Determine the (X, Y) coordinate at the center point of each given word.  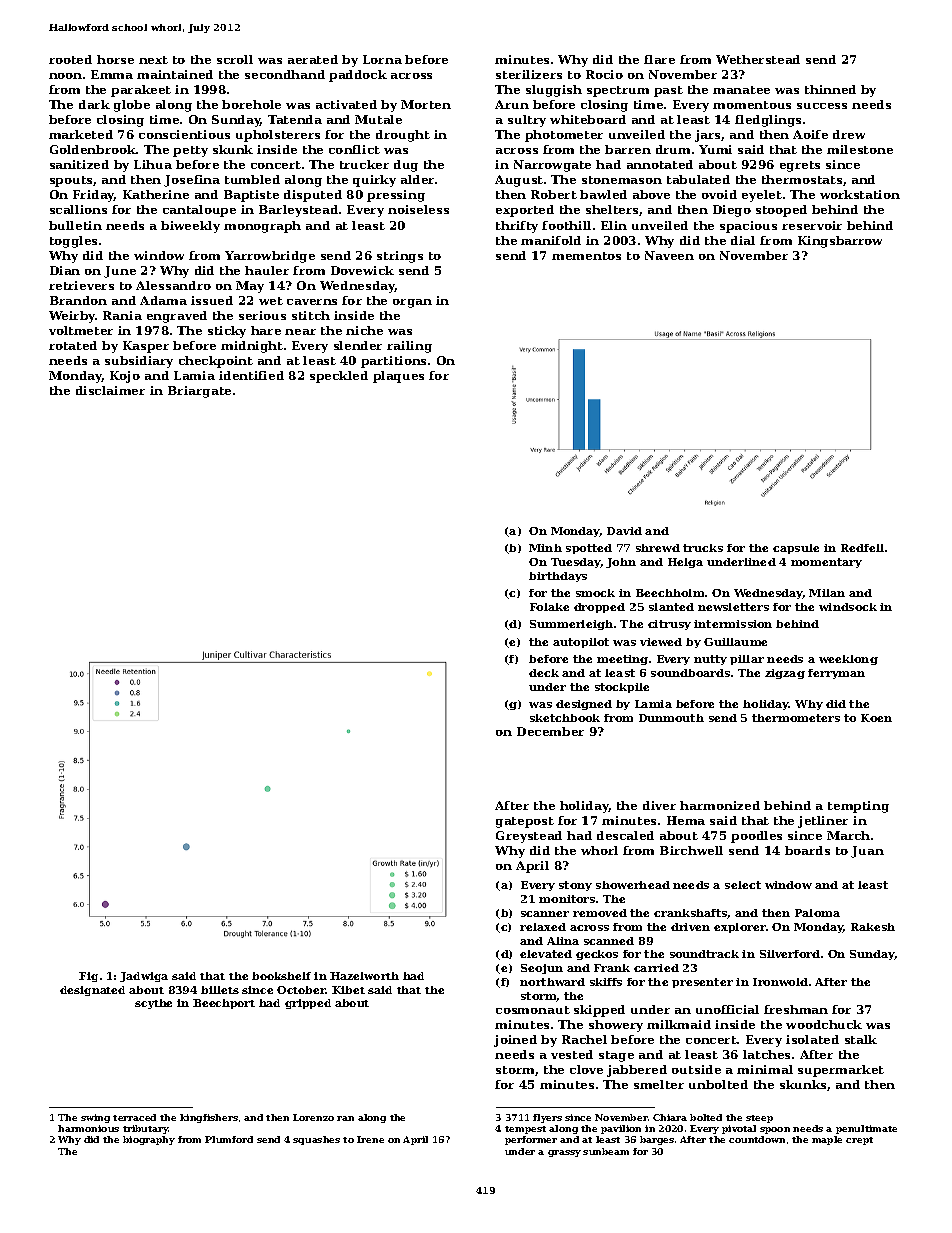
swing (95, 1118)
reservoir (812, 225)
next (153, 60)
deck (544, 673)
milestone (860, 149)
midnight (252, 347)
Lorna (382, 59)
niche (364, 330)
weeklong (848, 660)
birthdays (558, 577)
